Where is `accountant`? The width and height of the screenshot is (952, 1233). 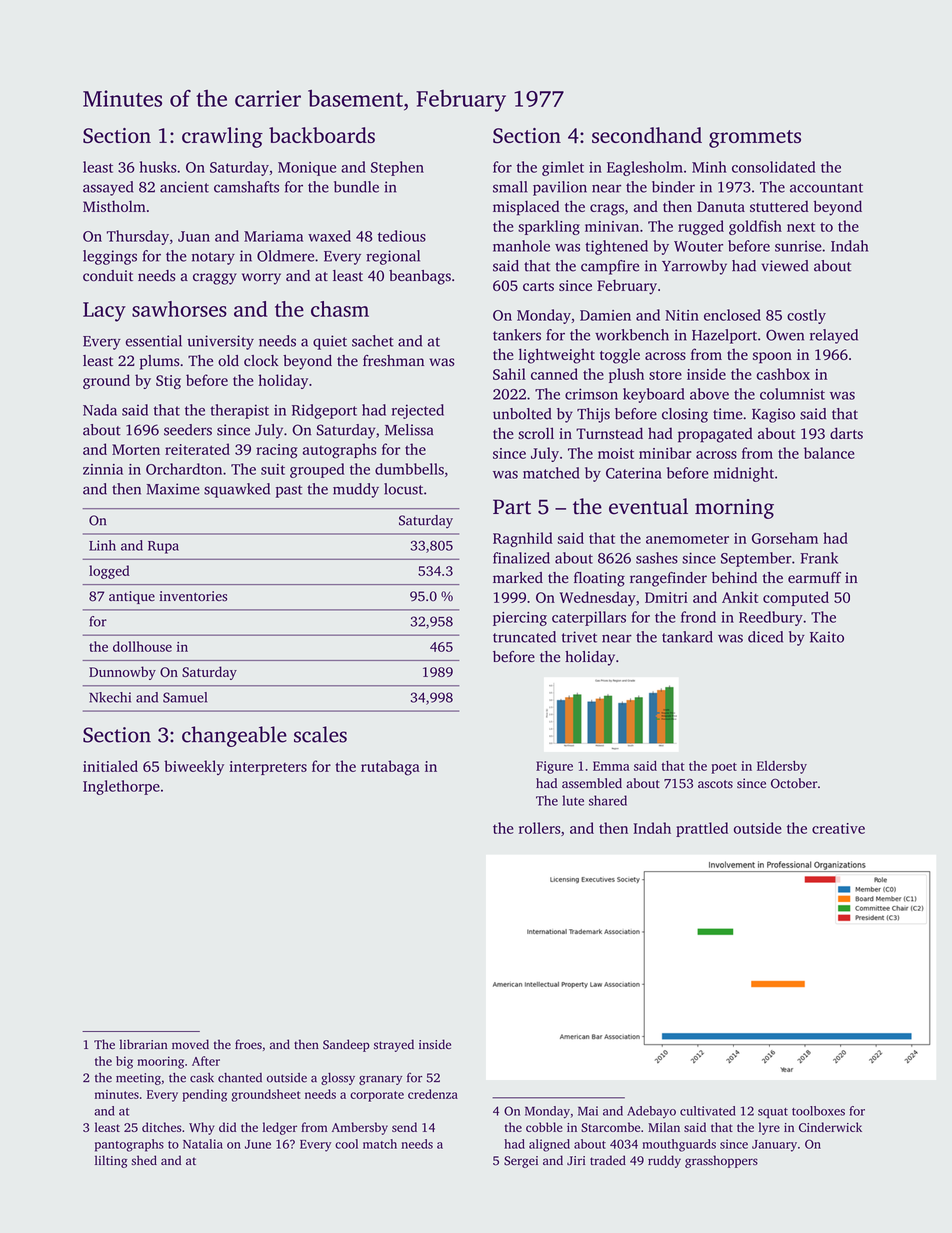 accountant is located at coordinates (826, 188).
